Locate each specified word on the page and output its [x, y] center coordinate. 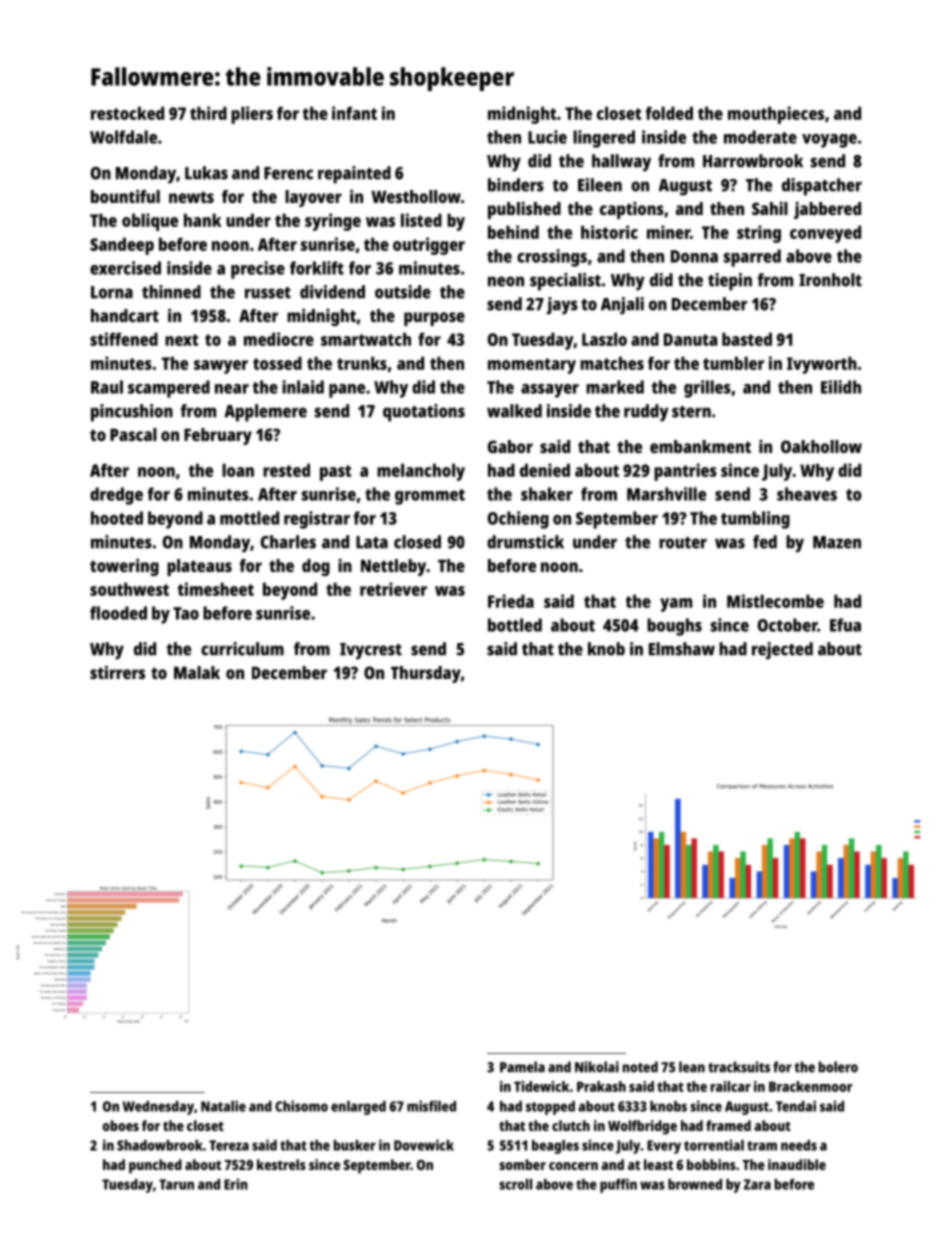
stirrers [117, 672]
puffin [618, 1185]
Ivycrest [371, 651]
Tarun [176, 1184]
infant [354, 113]
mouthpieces [776, 115]
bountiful [125, 196]
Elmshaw [682, 649]
